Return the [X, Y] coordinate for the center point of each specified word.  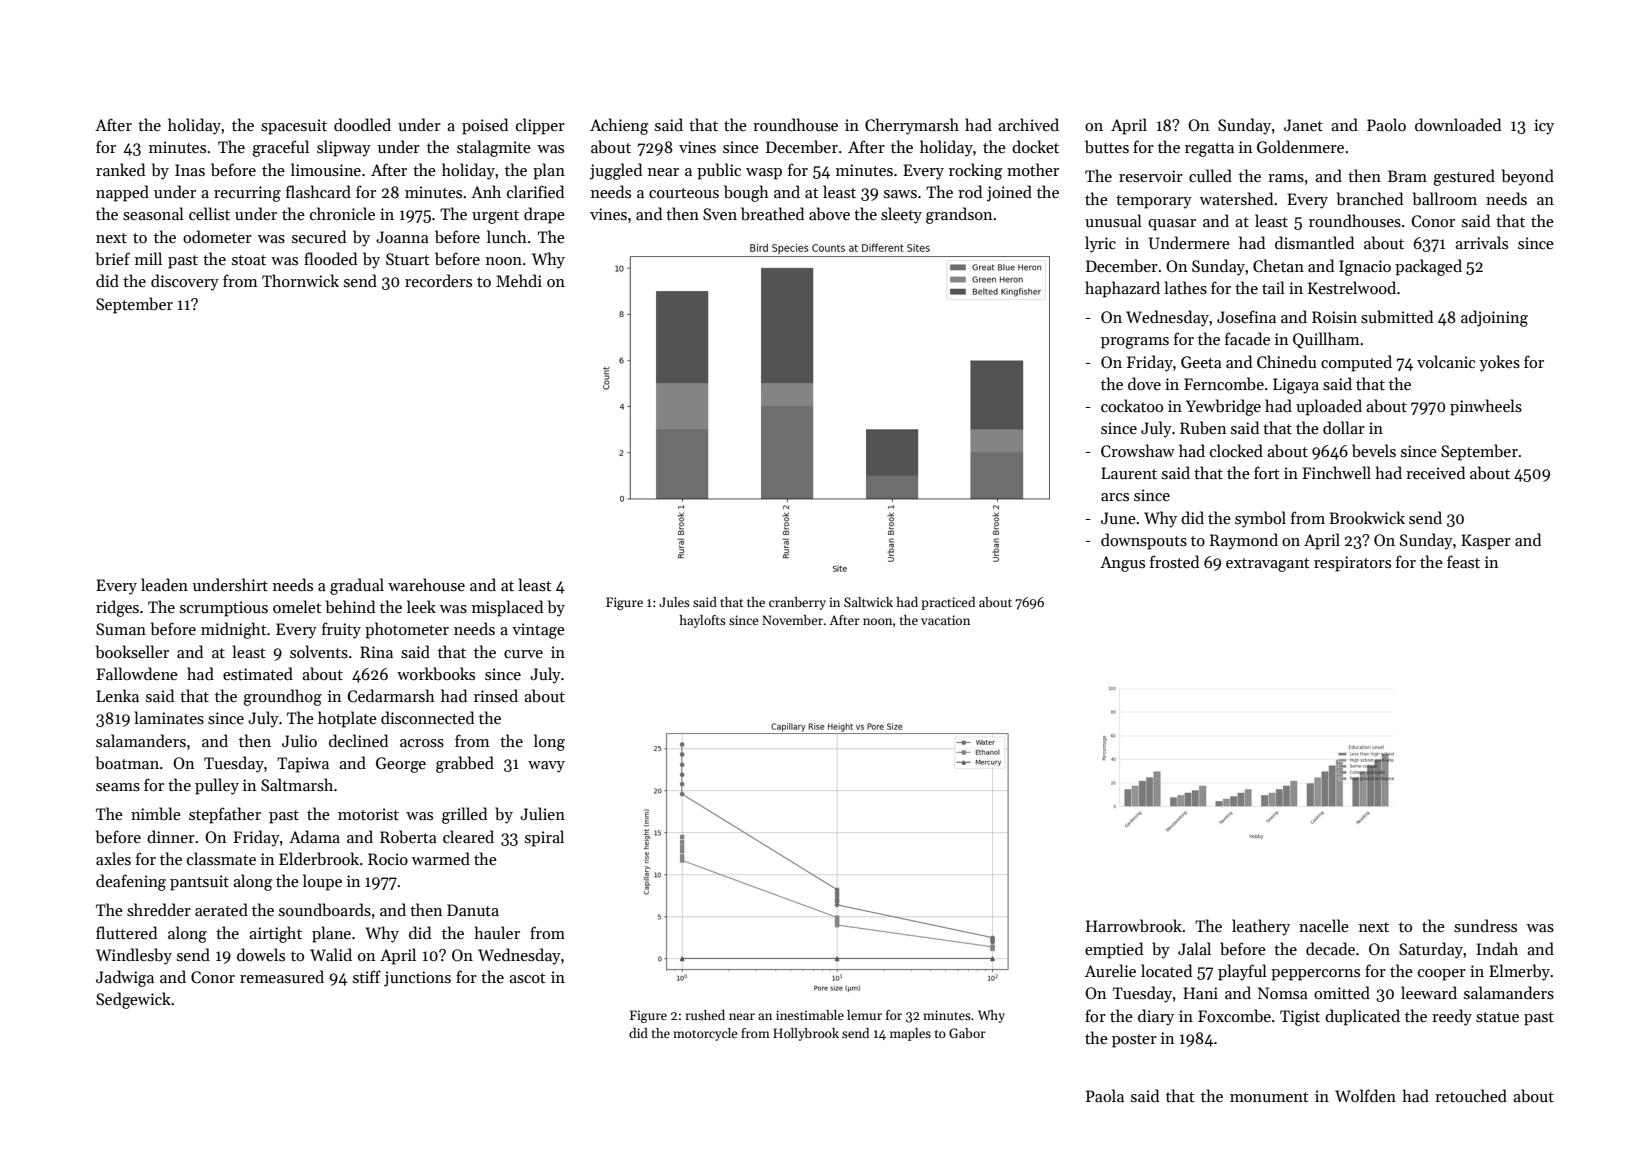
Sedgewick [133, 1000]
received [1435, 472]
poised [485, 126]
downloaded [1458, 124]
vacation [945, 620]
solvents [319, 652]
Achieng [619, 126]
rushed [705, 1015]
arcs [1115, 497]
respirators [1352, 564]
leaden [164, 584]
